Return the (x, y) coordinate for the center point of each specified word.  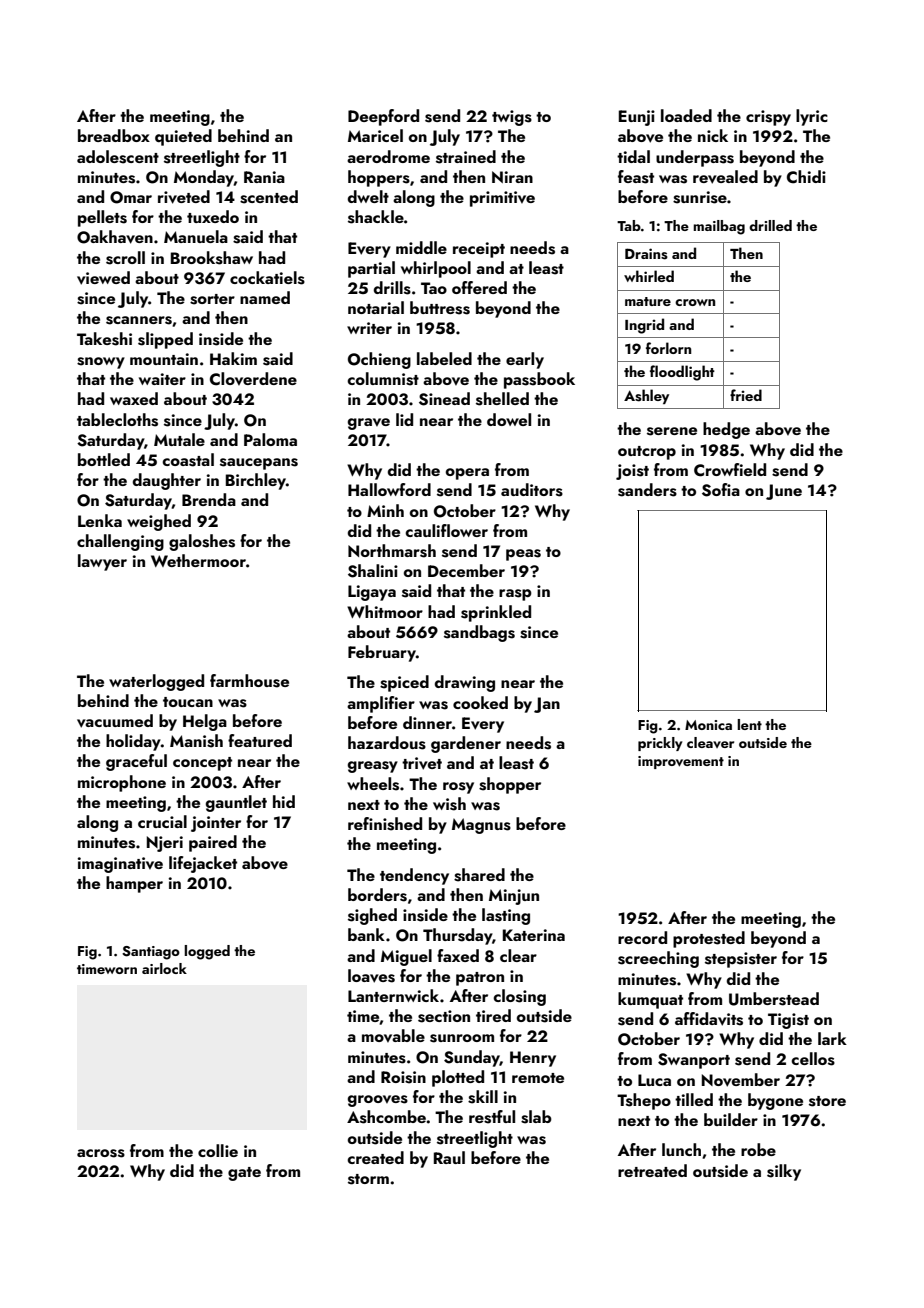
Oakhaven (115, 237)
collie (218, 1150)
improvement (681, 762)
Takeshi (104, 339)
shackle (376, 217)
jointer (216, 824)
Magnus (481, 826)
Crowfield (730, 470)
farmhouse (249, 681)
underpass (695, 158)
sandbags (479, 633)
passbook (539, 380)
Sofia (721, 490)
